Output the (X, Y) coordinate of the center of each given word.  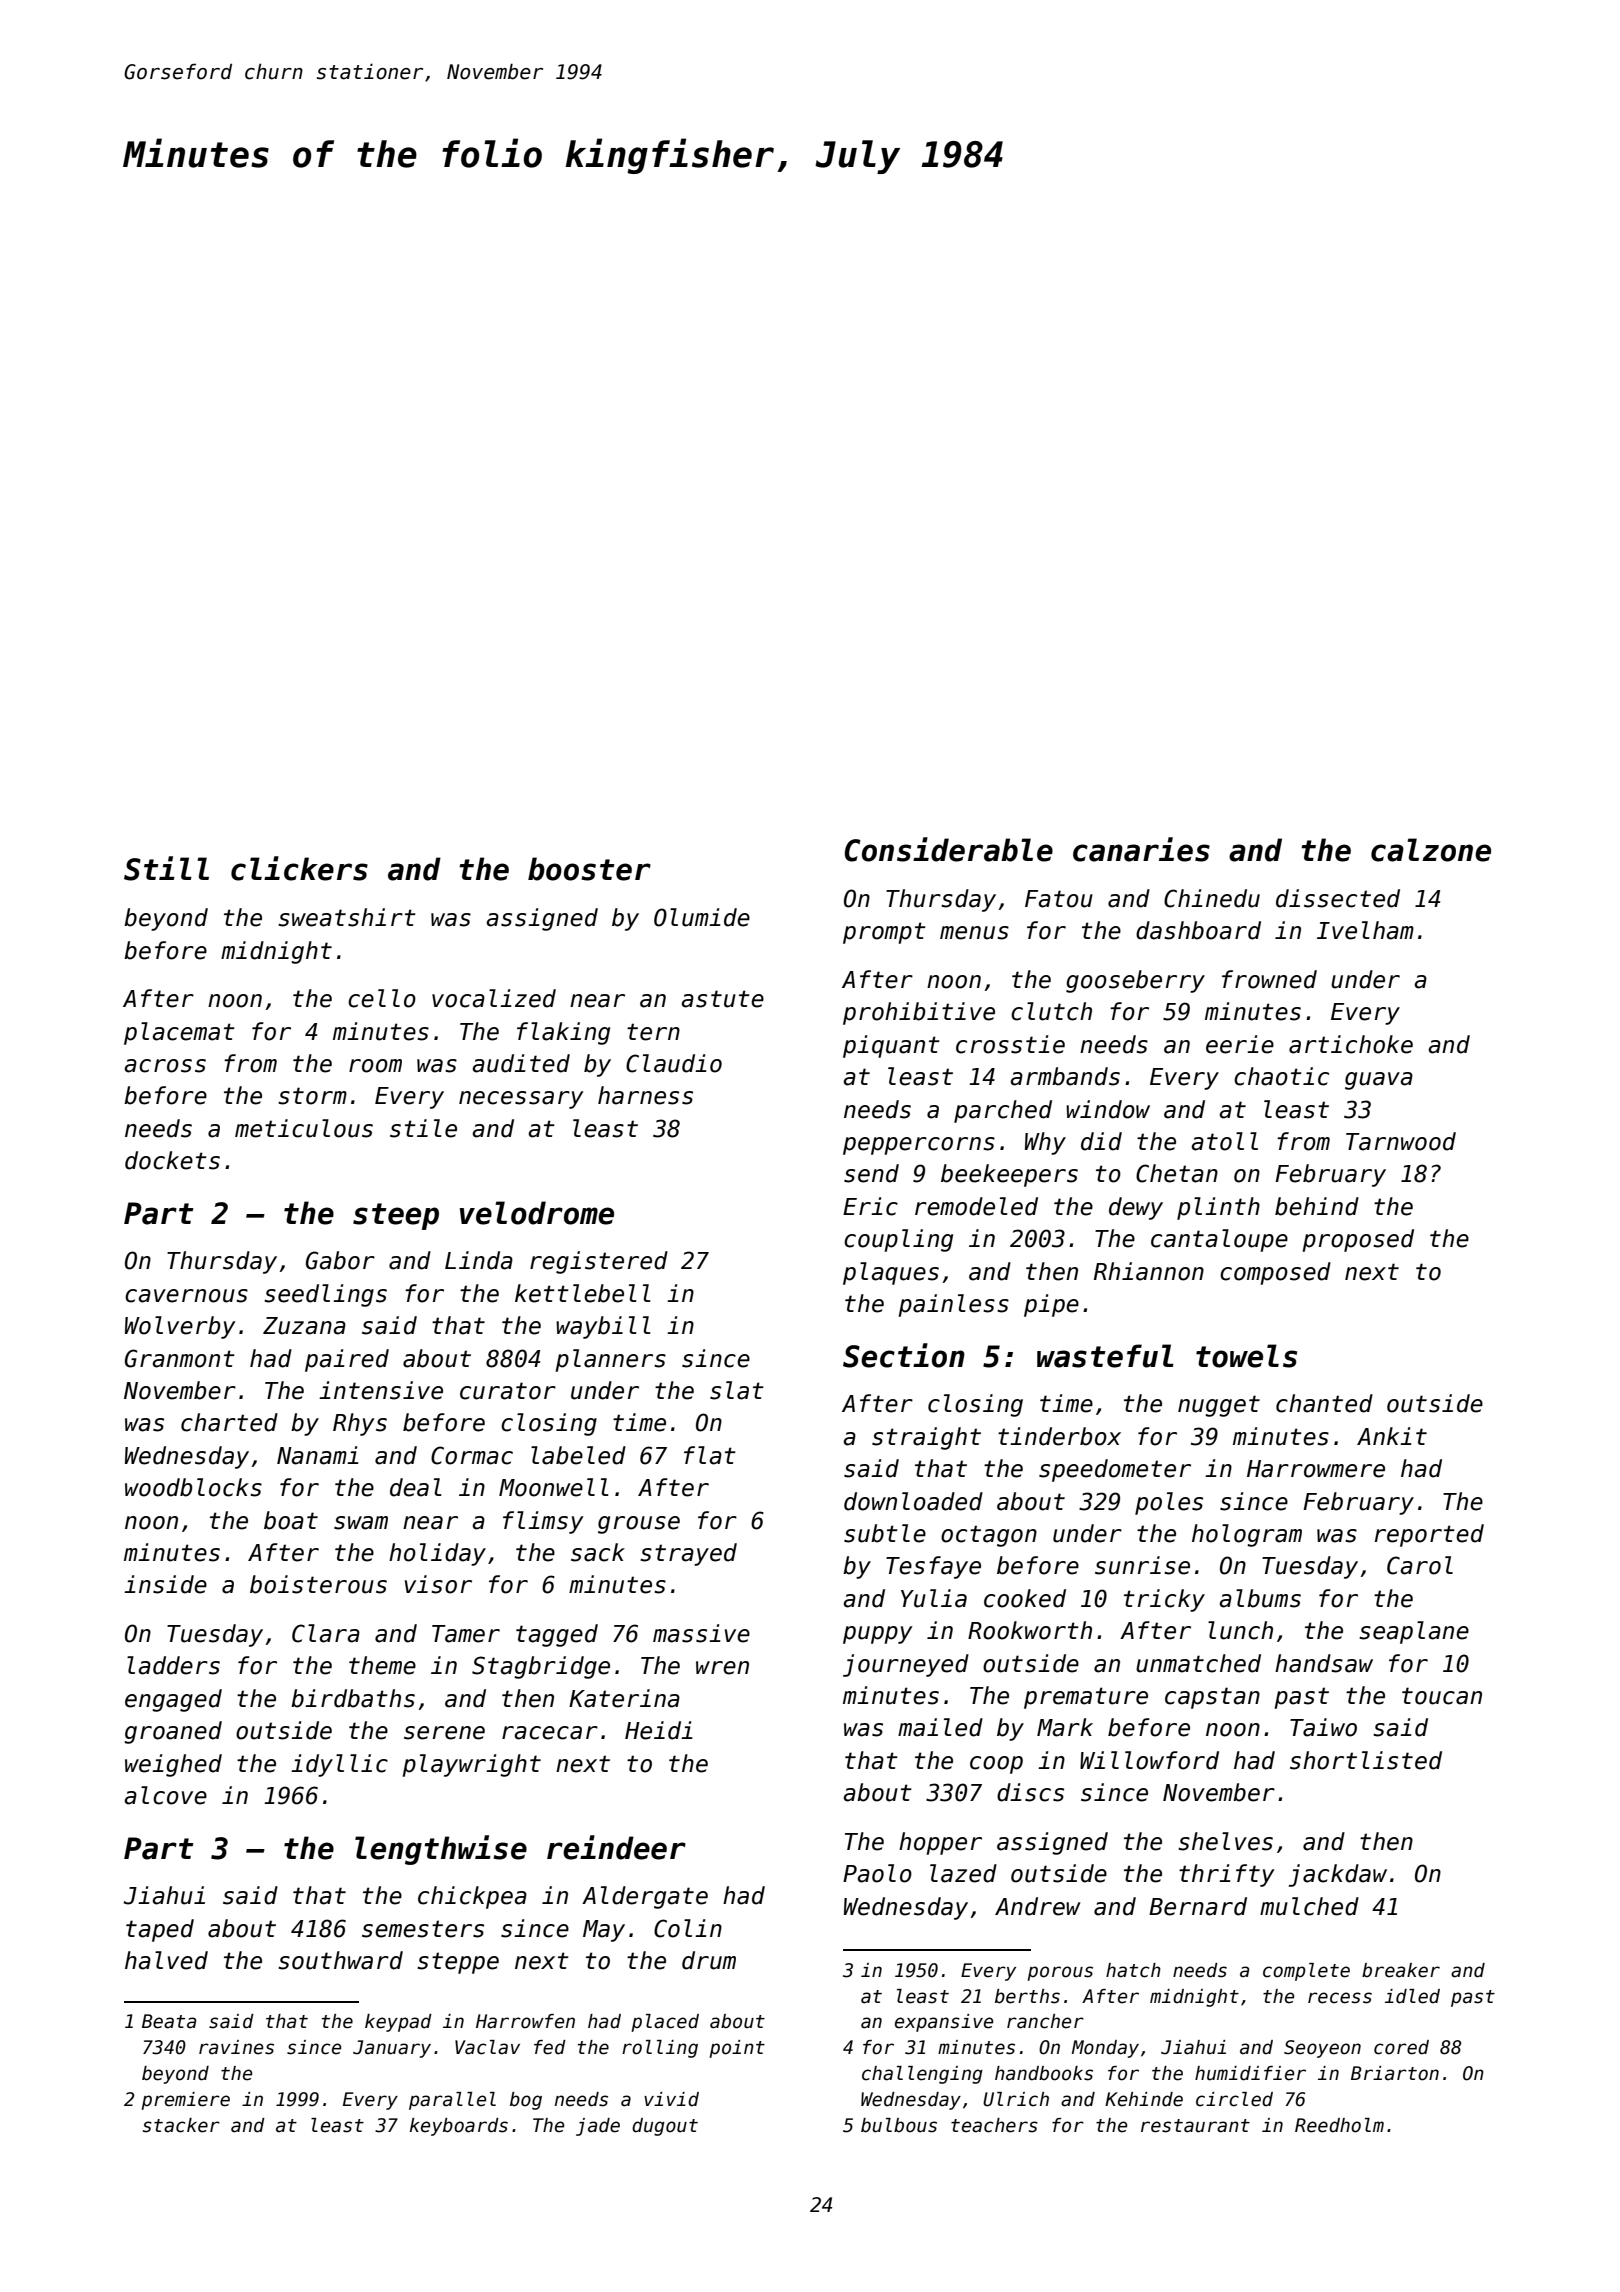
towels (1246, 1356)
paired (347, 1360)
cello (382, 998)
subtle (885, 1533)
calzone (1431, 850)
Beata (169, 2021)
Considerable (949, 849)
